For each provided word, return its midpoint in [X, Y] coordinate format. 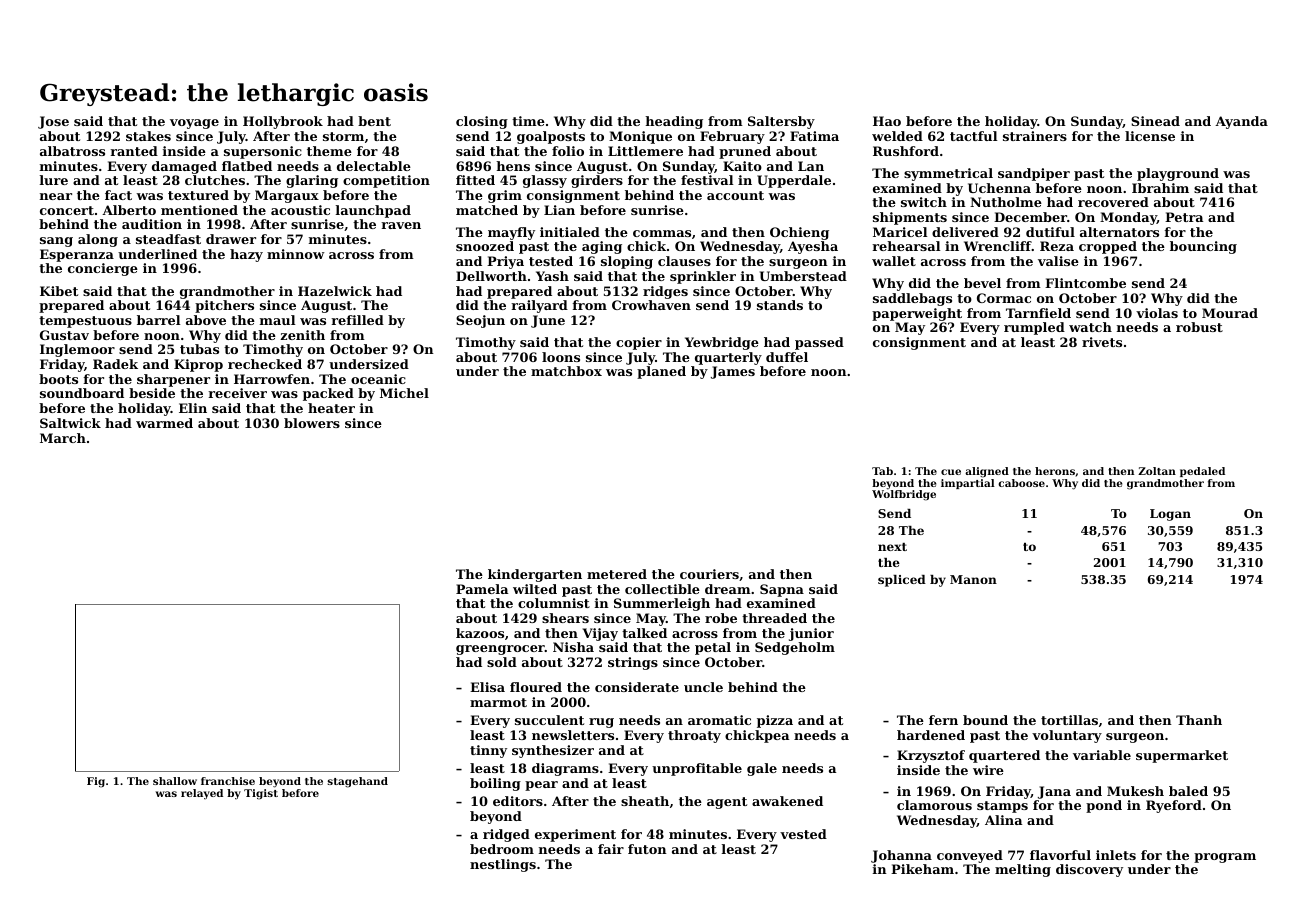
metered [617, 574]
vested [803, 834]
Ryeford [1174, 806]
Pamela [482, 589]
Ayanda [1241, 122]
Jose [53, 122]
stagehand [358, 782]
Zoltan [1157, 471]
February [732, 137]
